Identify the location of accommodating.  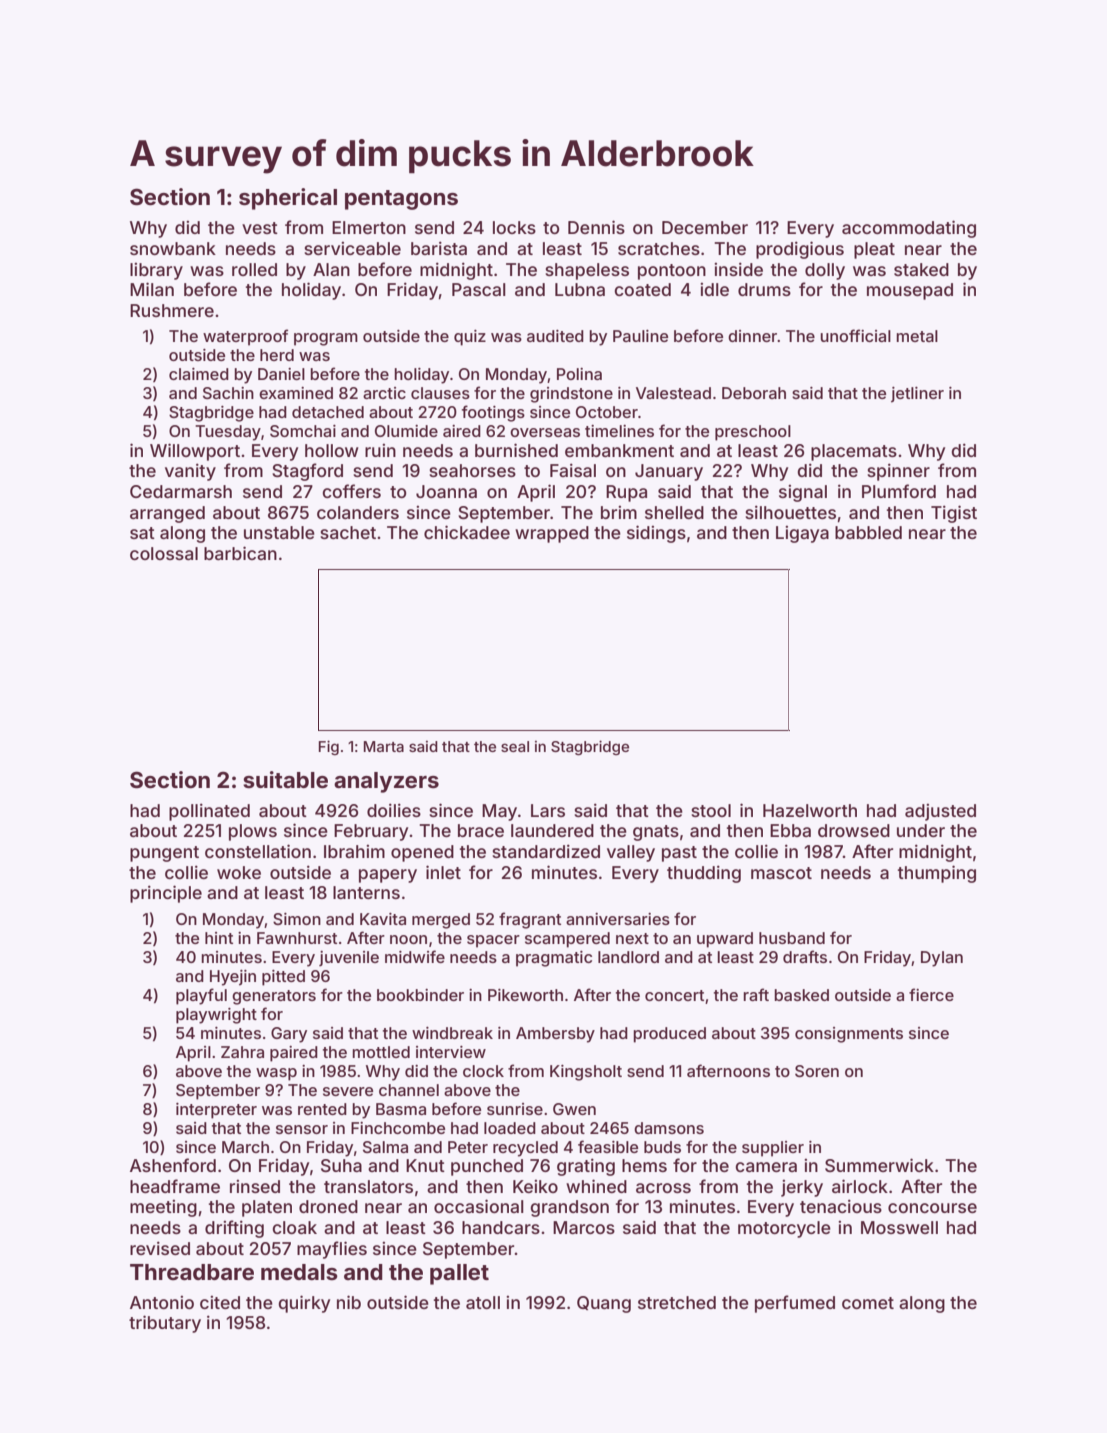
(909, 229).
